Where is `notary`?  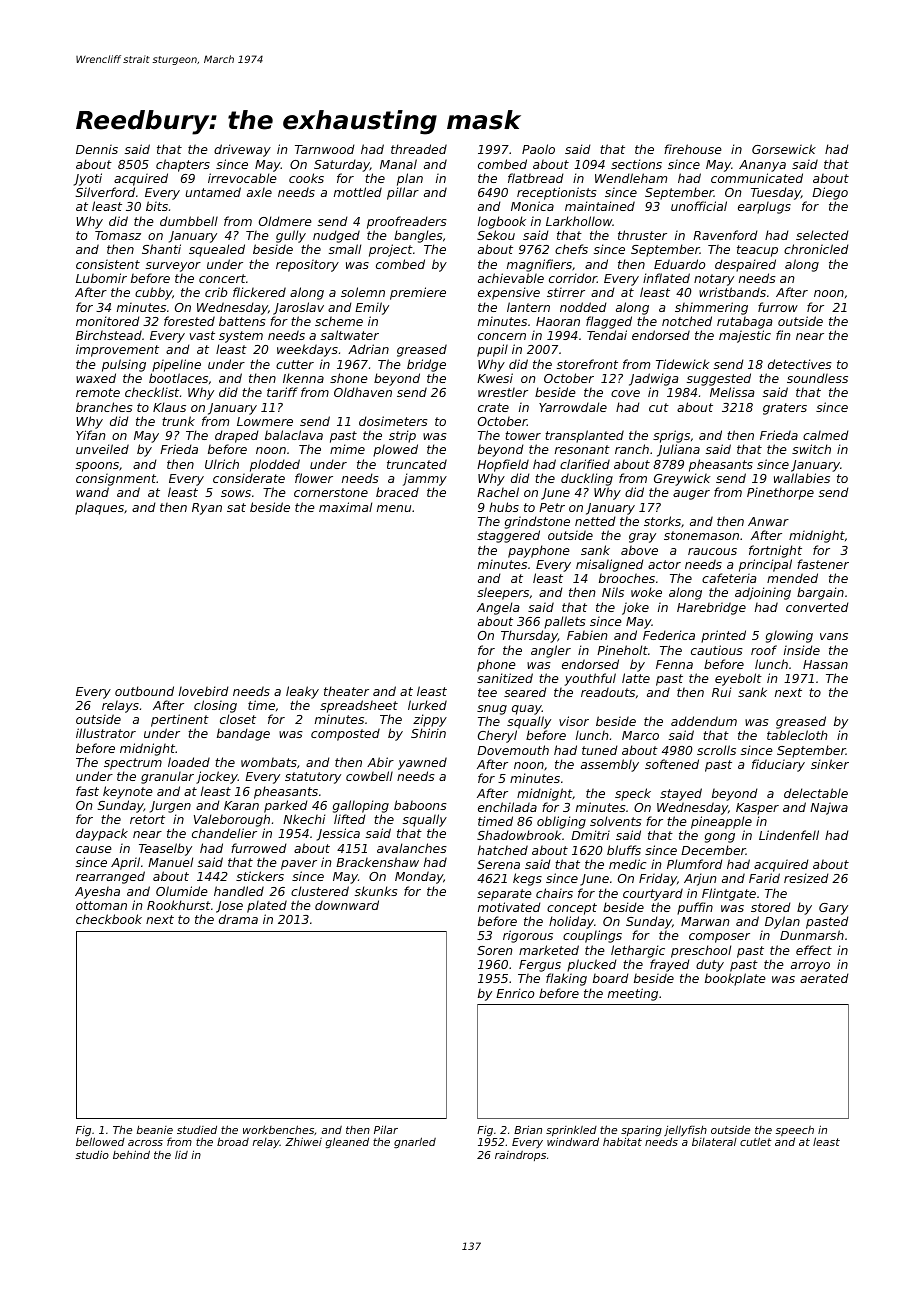
notary is located at coordinates (714, 280).
